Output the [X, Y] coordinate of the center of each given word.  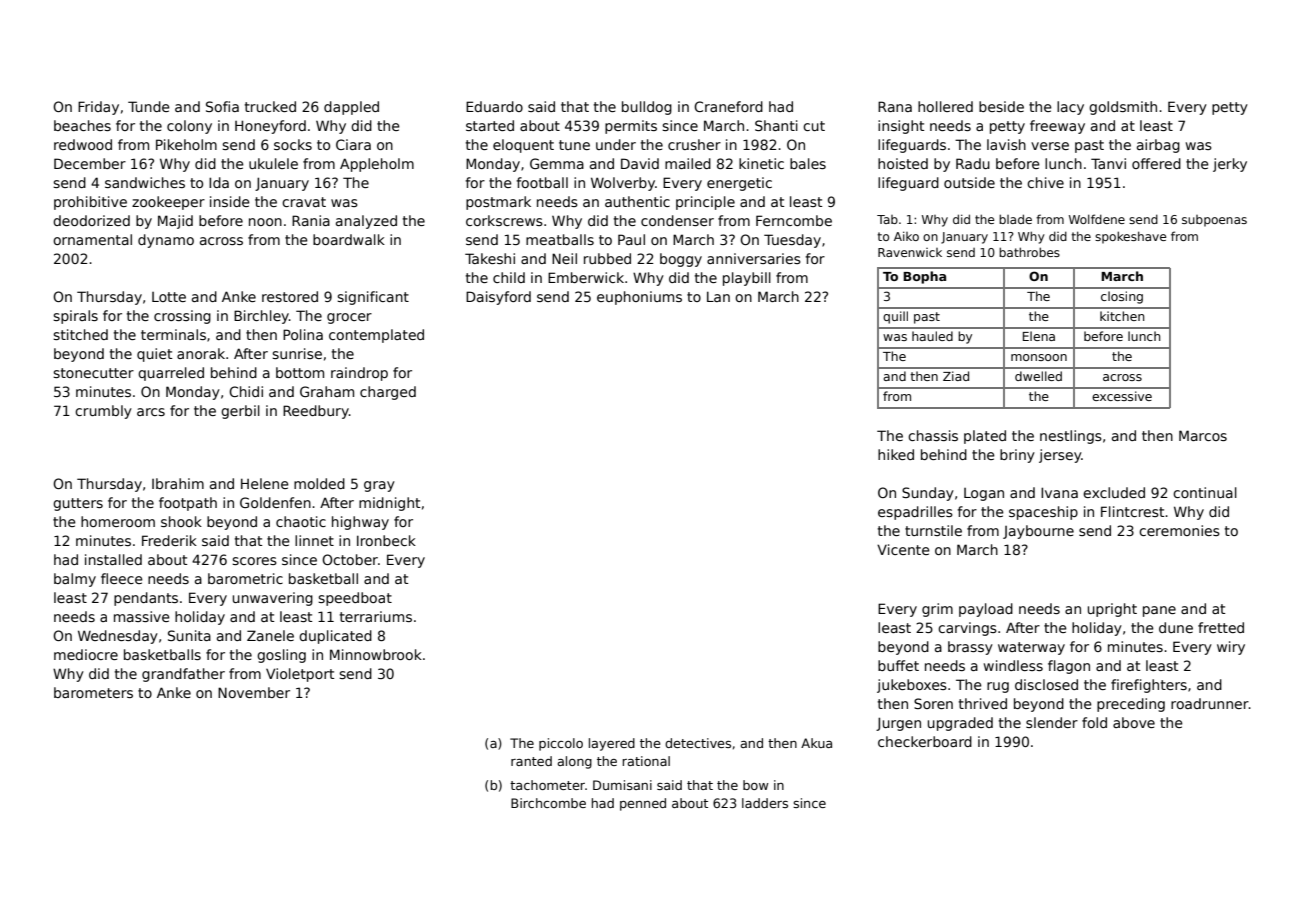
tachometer [547, 785]
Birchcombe [548, 803]
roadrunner [1210, 703]
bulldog [647, 108]
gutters [78, 504]
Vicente [903, 549]
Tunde [149, 106]
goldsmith [1123, 108]
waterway [1031, 648]
